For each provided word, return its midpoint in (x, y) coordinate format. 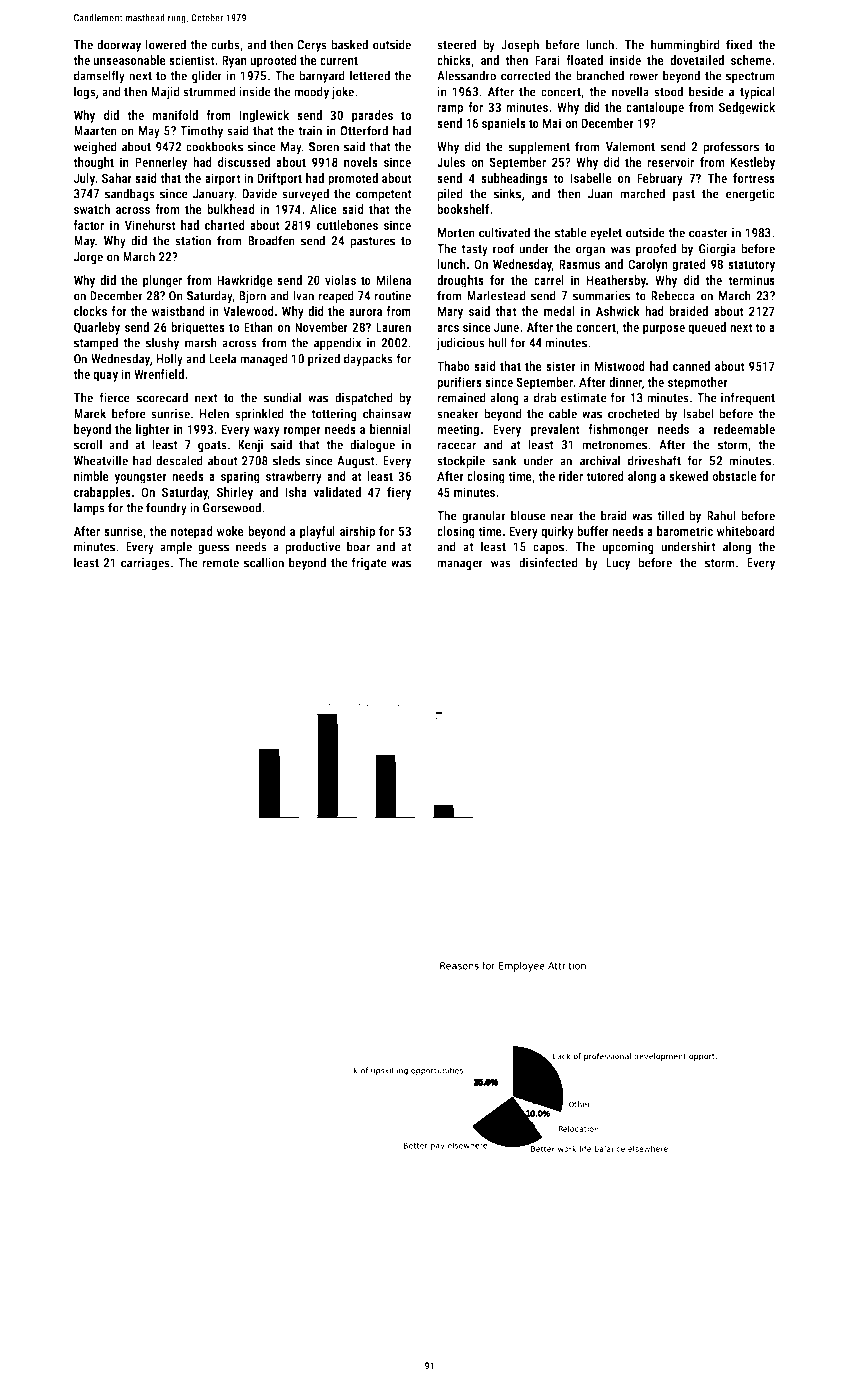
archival (600, 460)
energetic (750, 195)
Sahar (117, 178)
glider (207, 76)
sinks (507, 193)
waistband (178, 311)
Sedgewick (747, 108)
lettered (370, 75)
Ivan (303, 296)
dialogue (372, 445)
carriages (145, 564)
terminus (751, 280)
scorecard (162, 397)
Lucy (618, 564)
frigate (369, 563)
